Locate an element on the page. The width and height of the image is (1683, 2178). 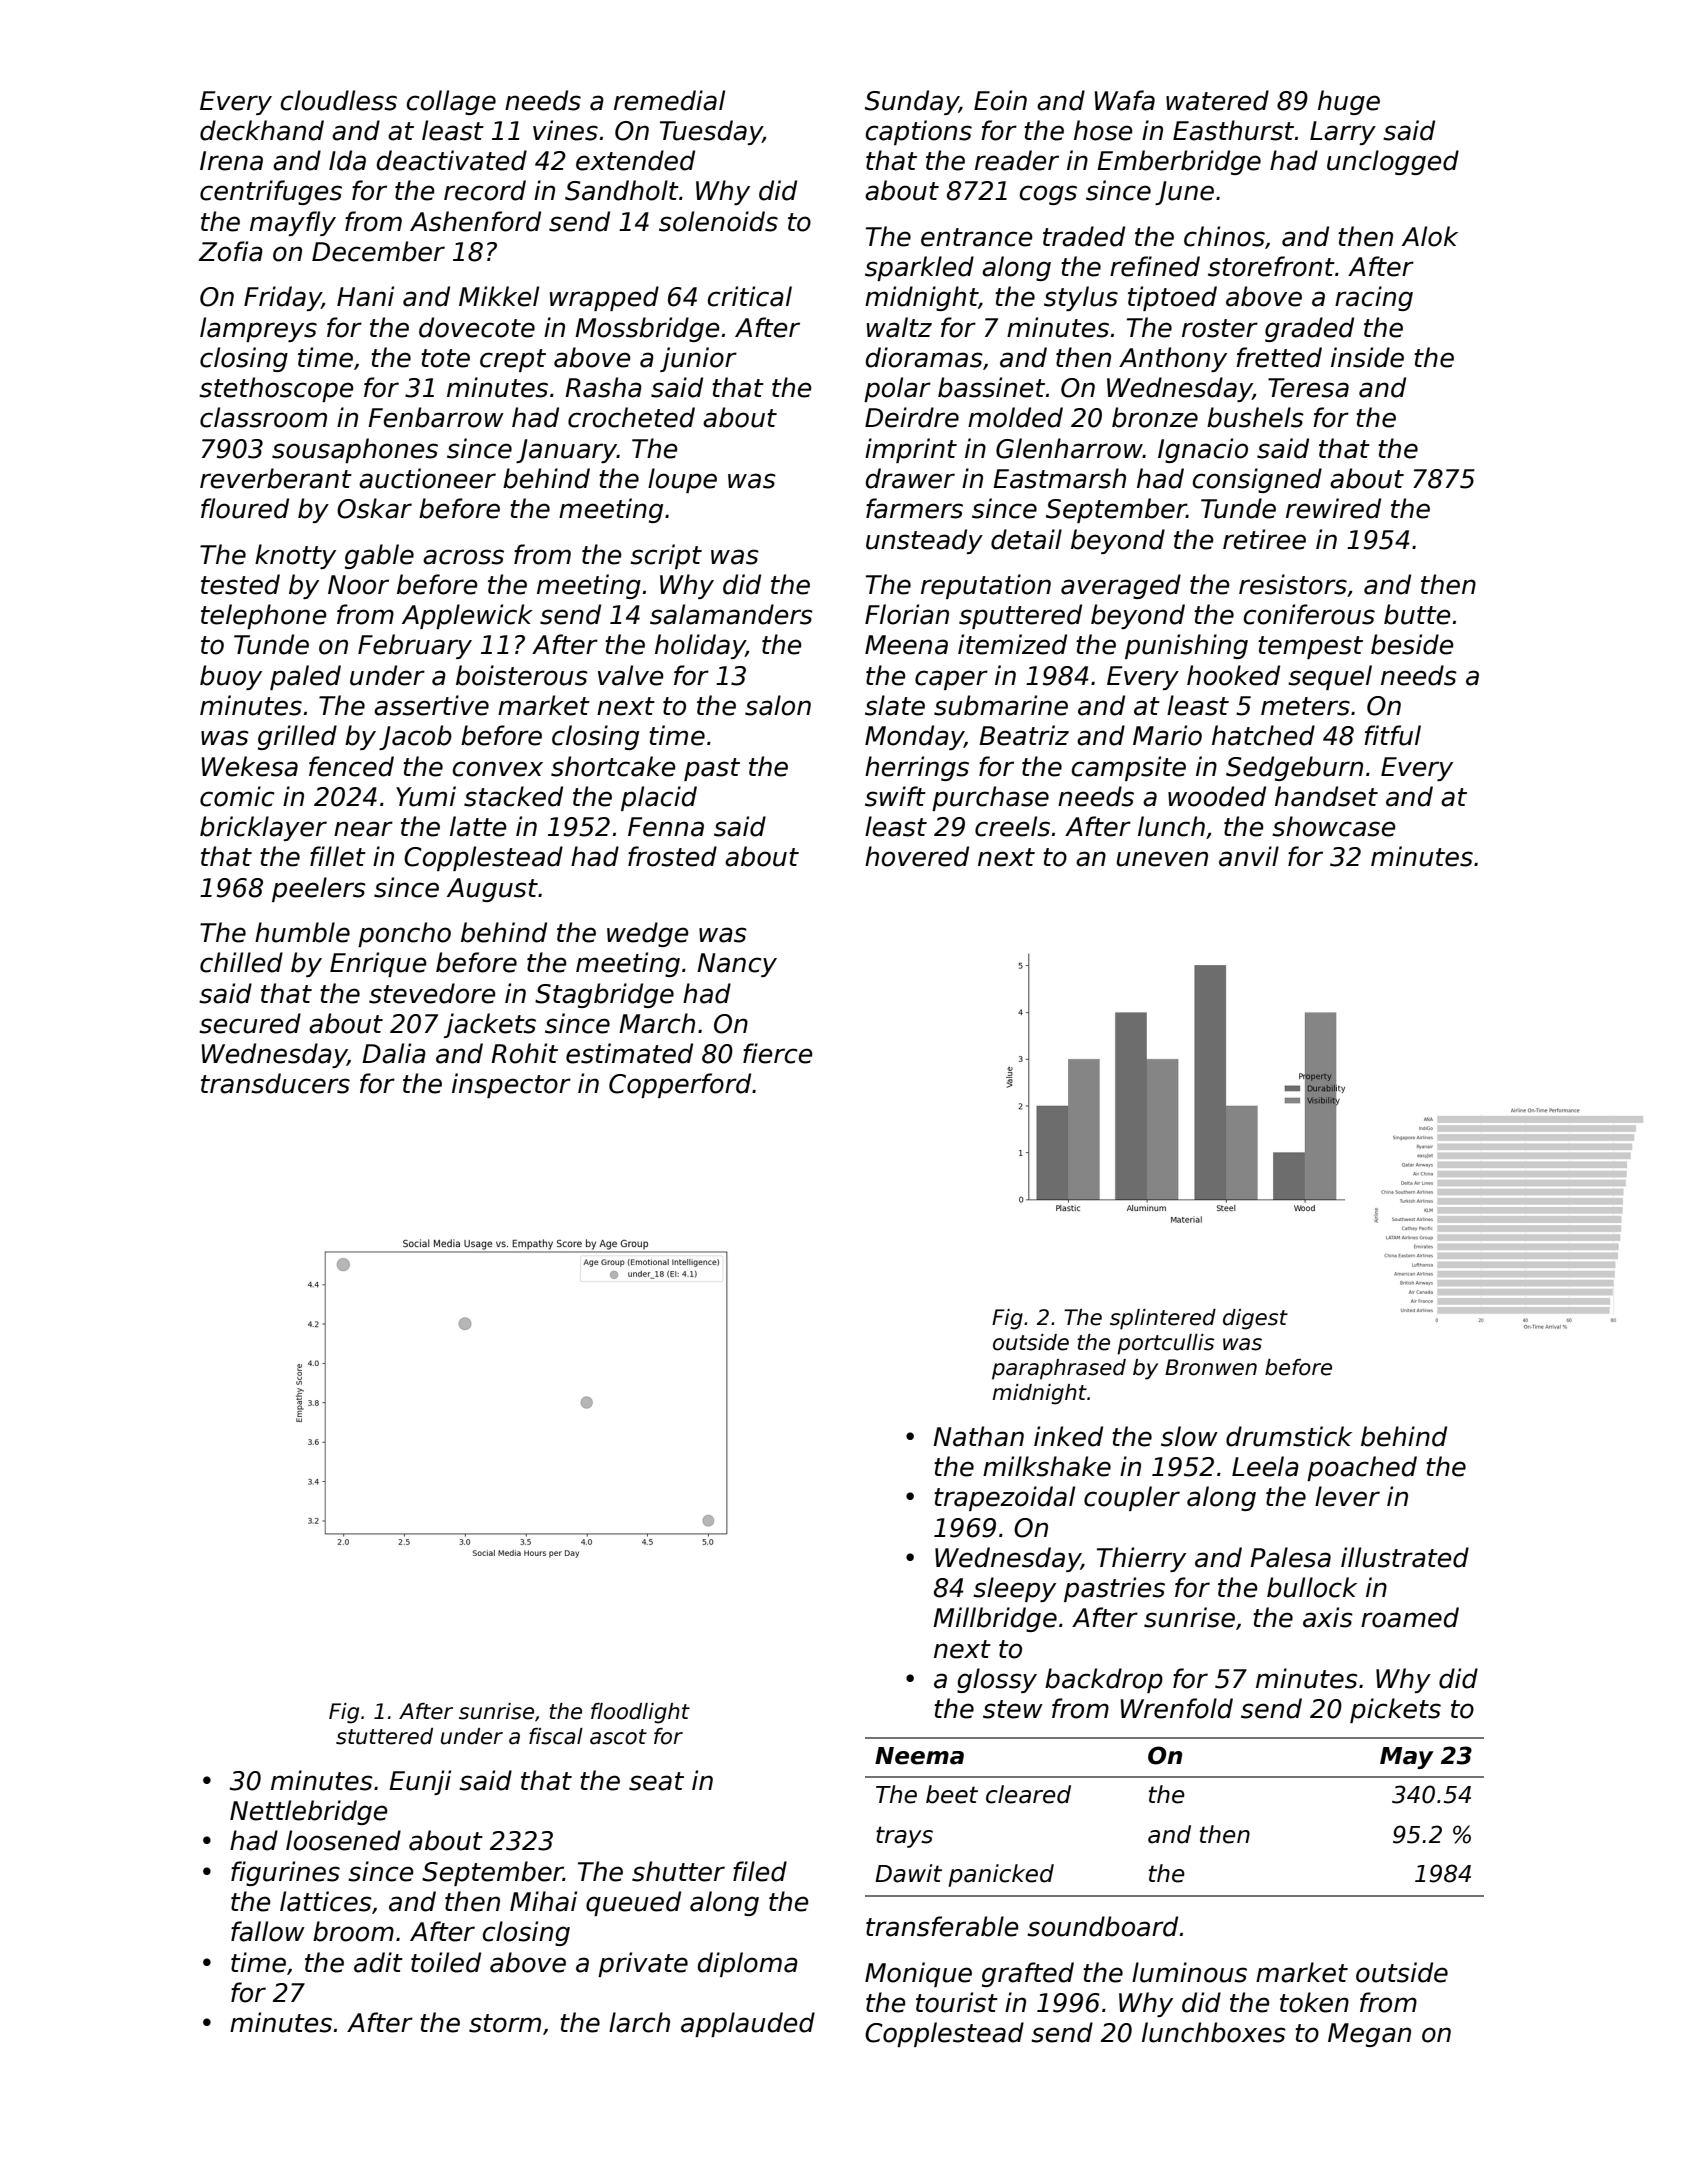
floodlight is located at coordinates (640, 1713).
